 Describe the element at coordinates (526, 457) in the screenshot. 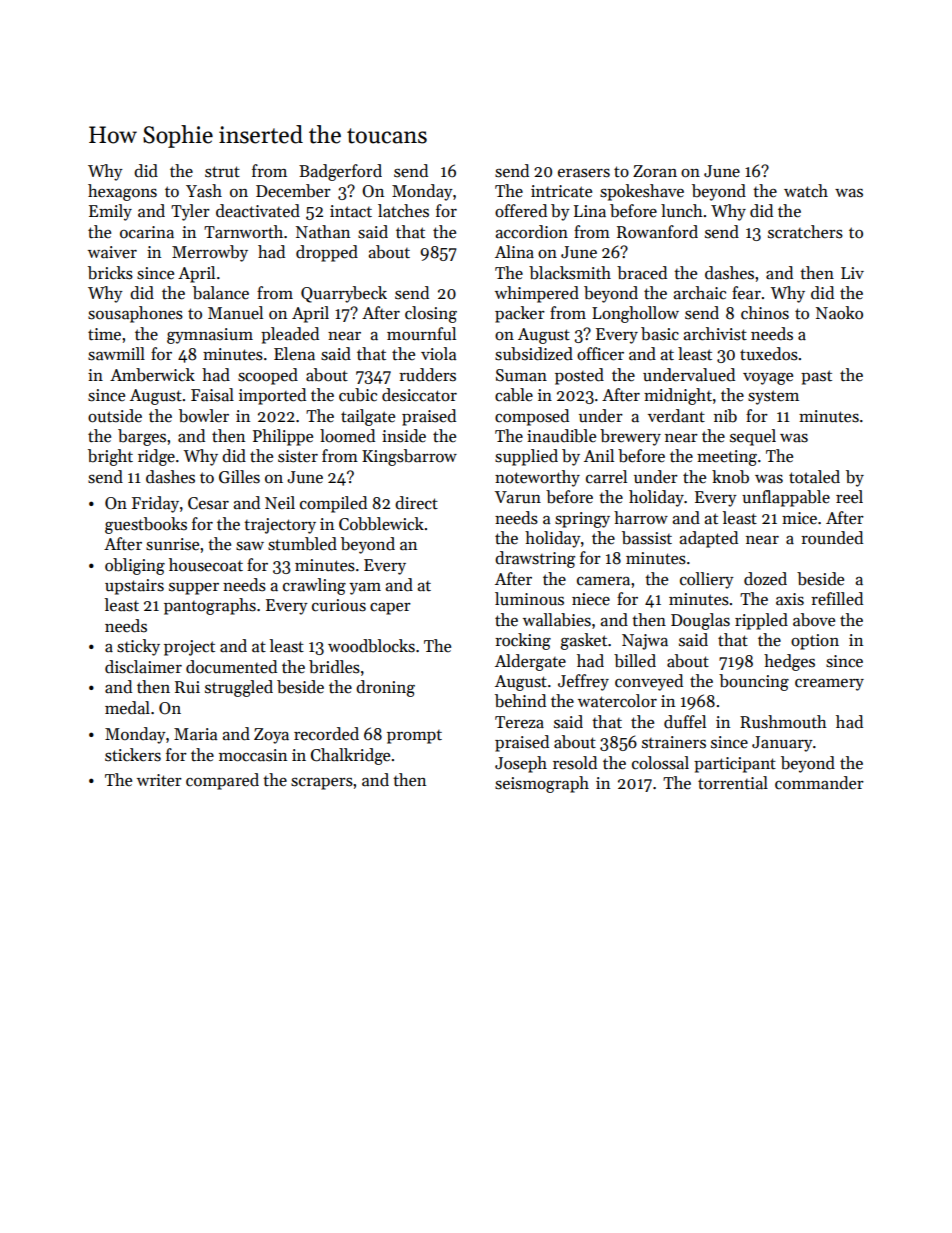

I see `supplied` at that location.
